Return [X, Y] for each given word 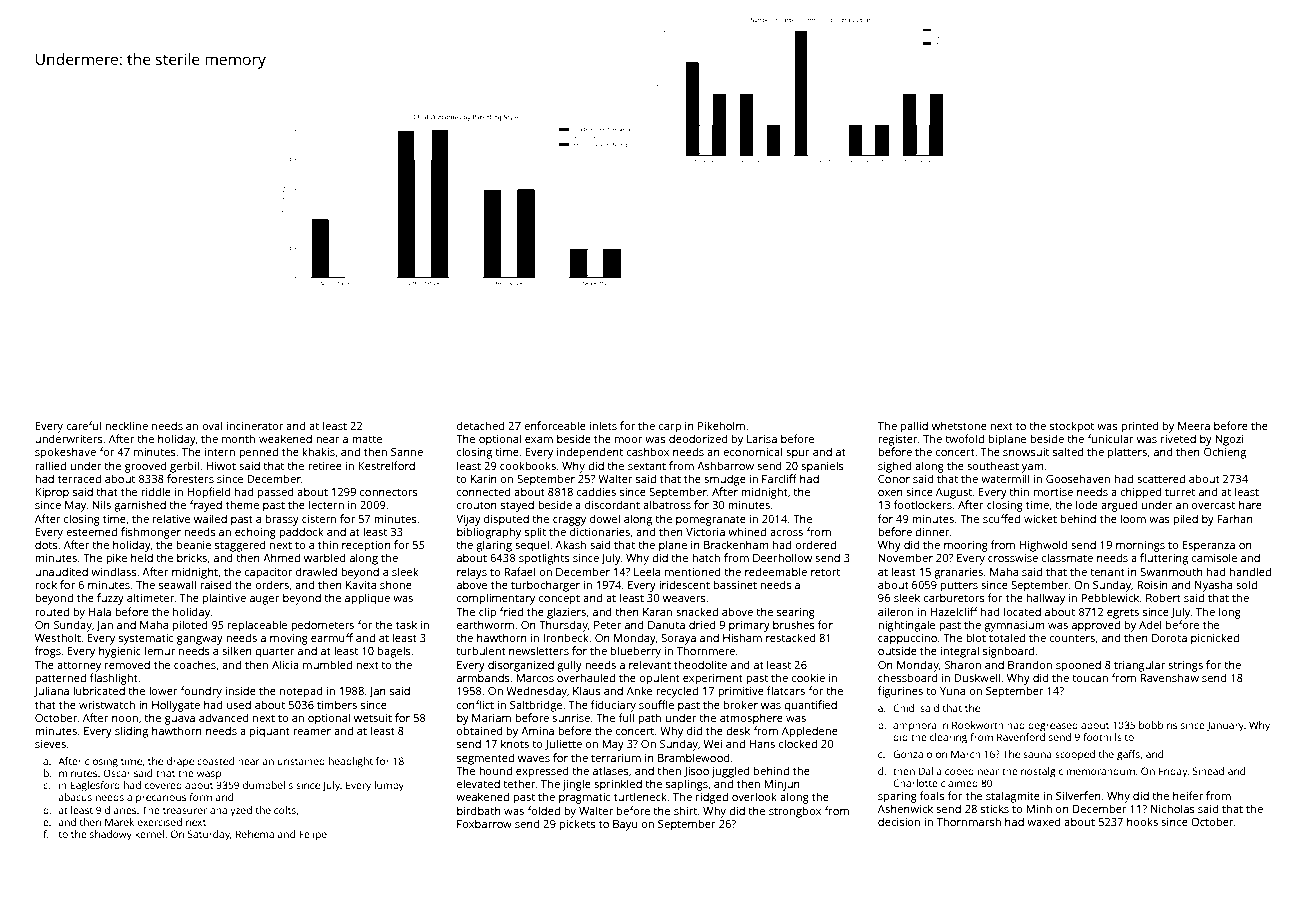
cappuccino [907, 639]
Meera [1194, 426]
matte [367, 439]
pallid [914, 427]
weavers [684, 599]
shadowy [111, 835]
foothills [1102, 737]
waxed [1044, 821]
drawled [316, 571]
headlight [351, 762]
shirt [685, 810]
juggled [731, 772]
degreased [1053, 726]
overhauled [586, 677]
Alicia [285, 664]
